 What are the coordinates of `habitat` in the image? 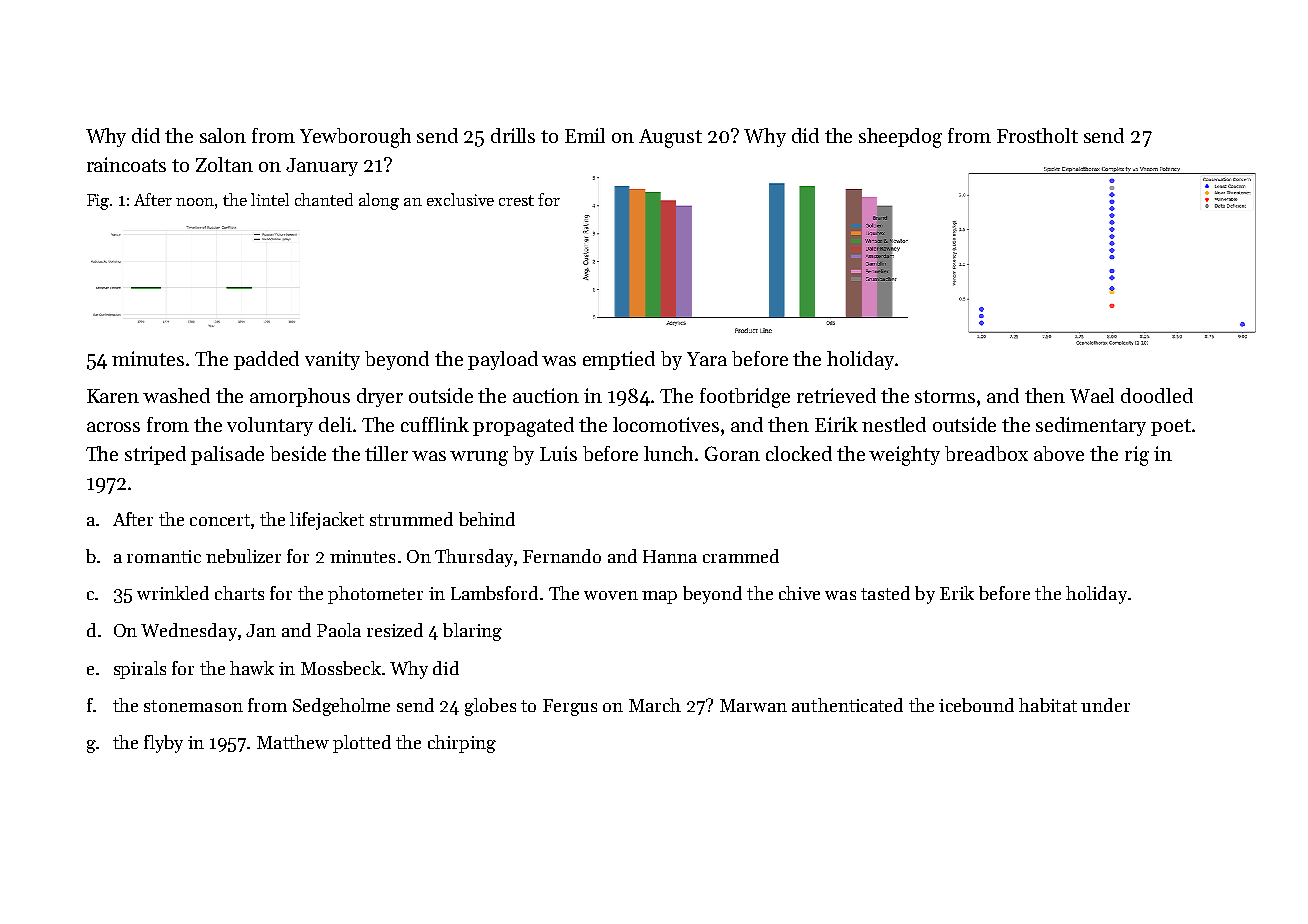 It's located at (1048, 705).
